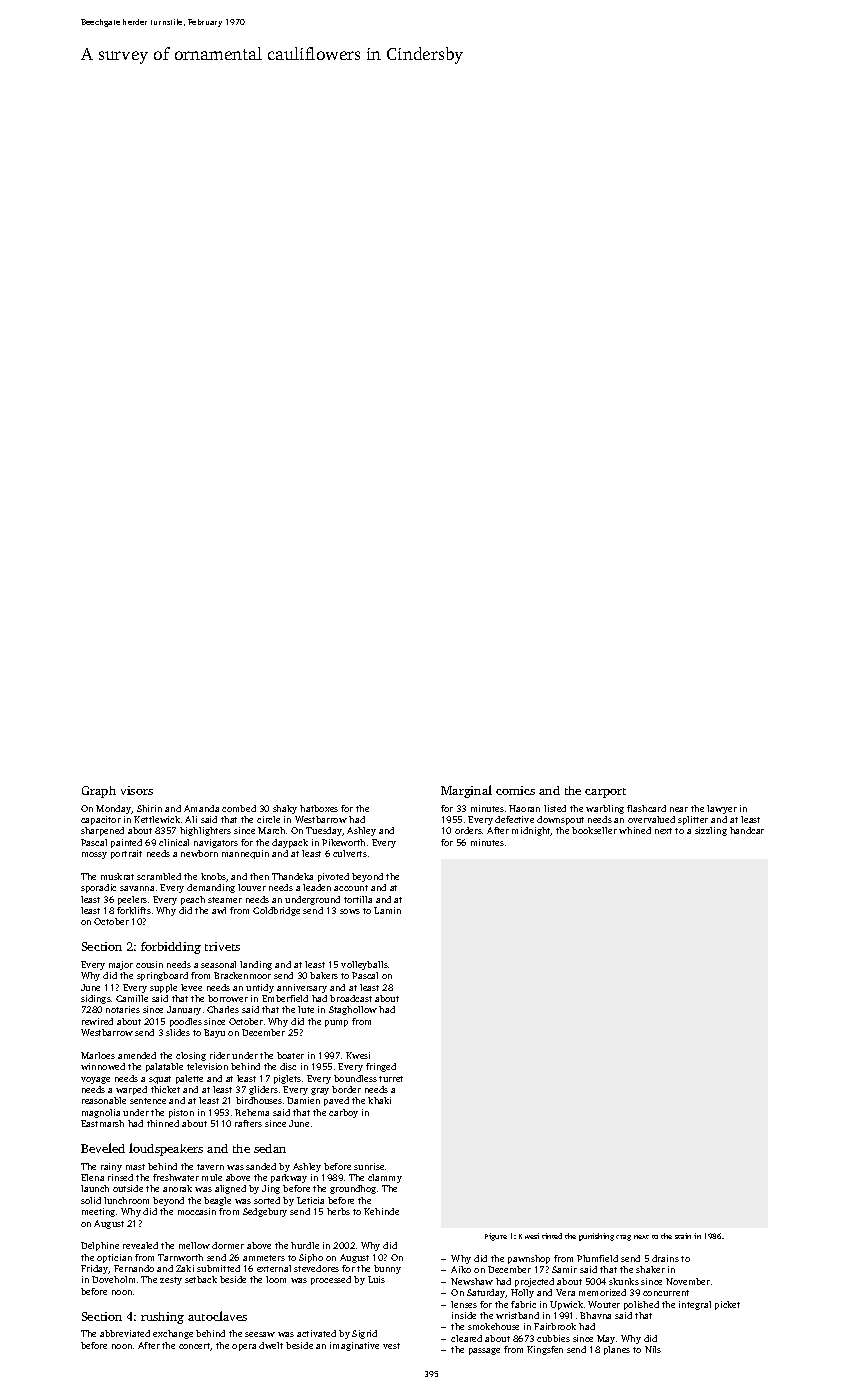  Describe the element at coordinates (653, 1349) in the image. I see `Nils` at that location.
